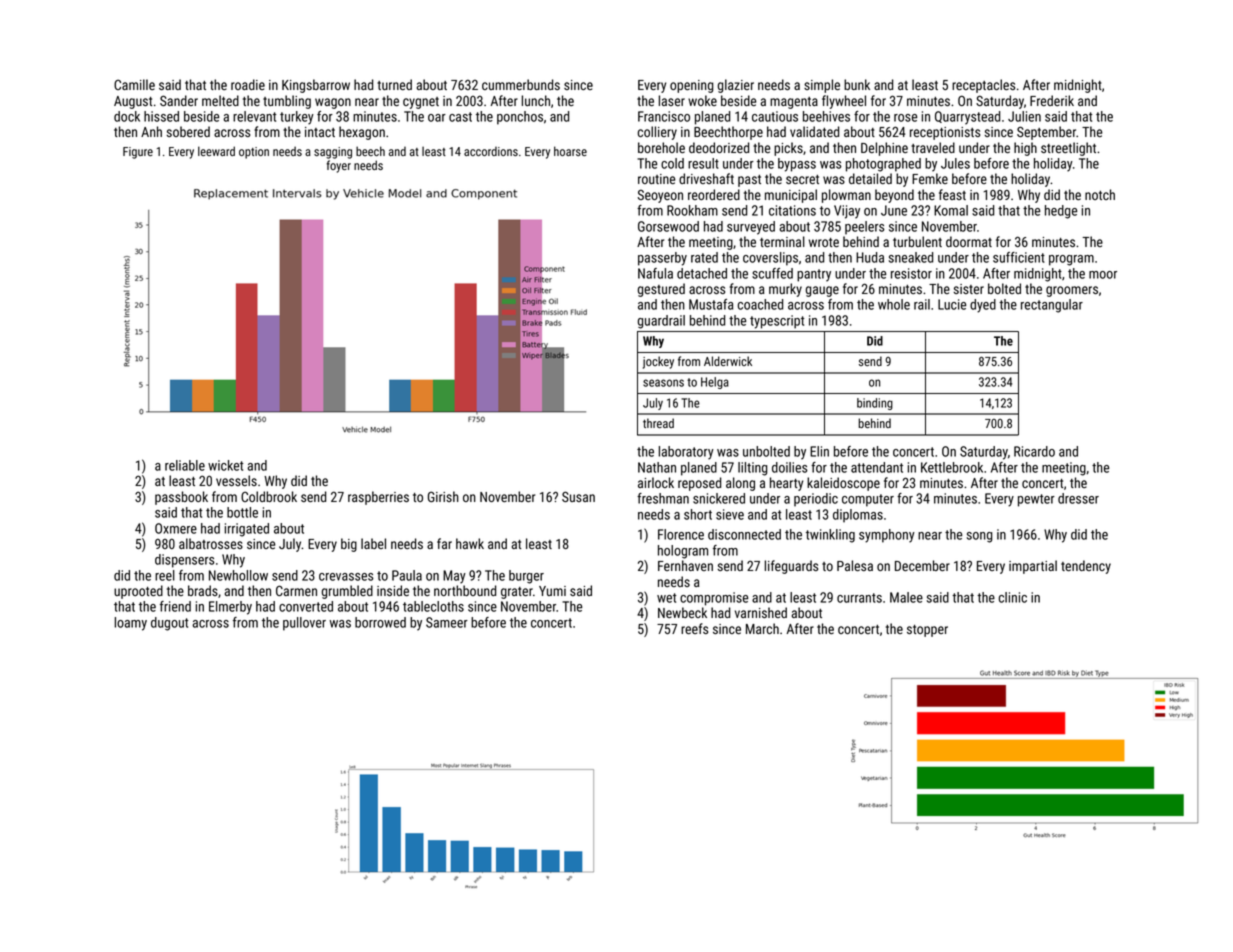 Image resolution: width=1233 pixels, height=952 pixels. I want to click on Francisco, so click(664, 116).
